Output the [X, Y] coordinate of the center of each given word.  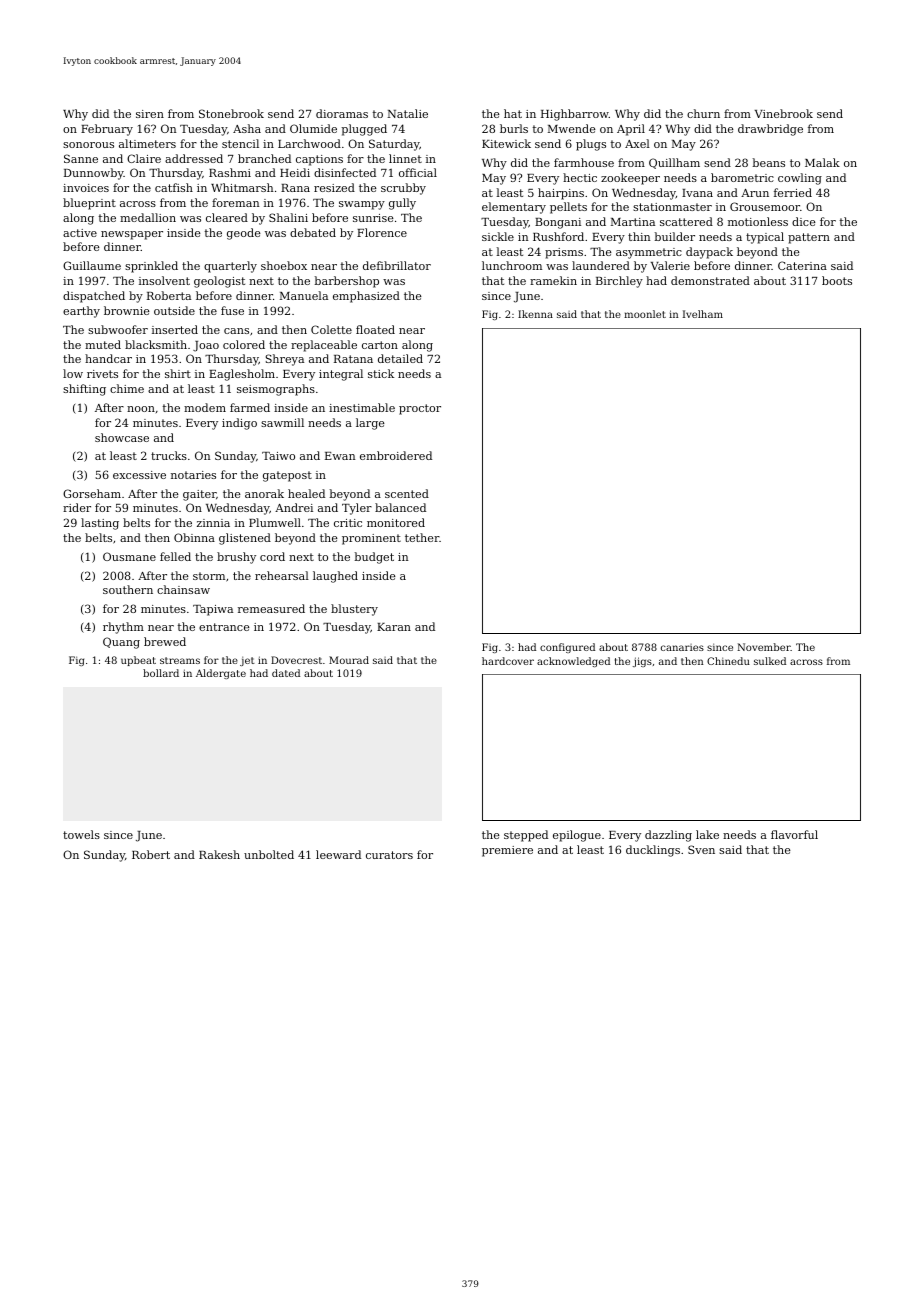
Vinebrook [784, 113]
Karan [394, 627]
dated [286, 673]
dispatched [94, 297]
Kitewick [506, 143]
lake [707, 834]
